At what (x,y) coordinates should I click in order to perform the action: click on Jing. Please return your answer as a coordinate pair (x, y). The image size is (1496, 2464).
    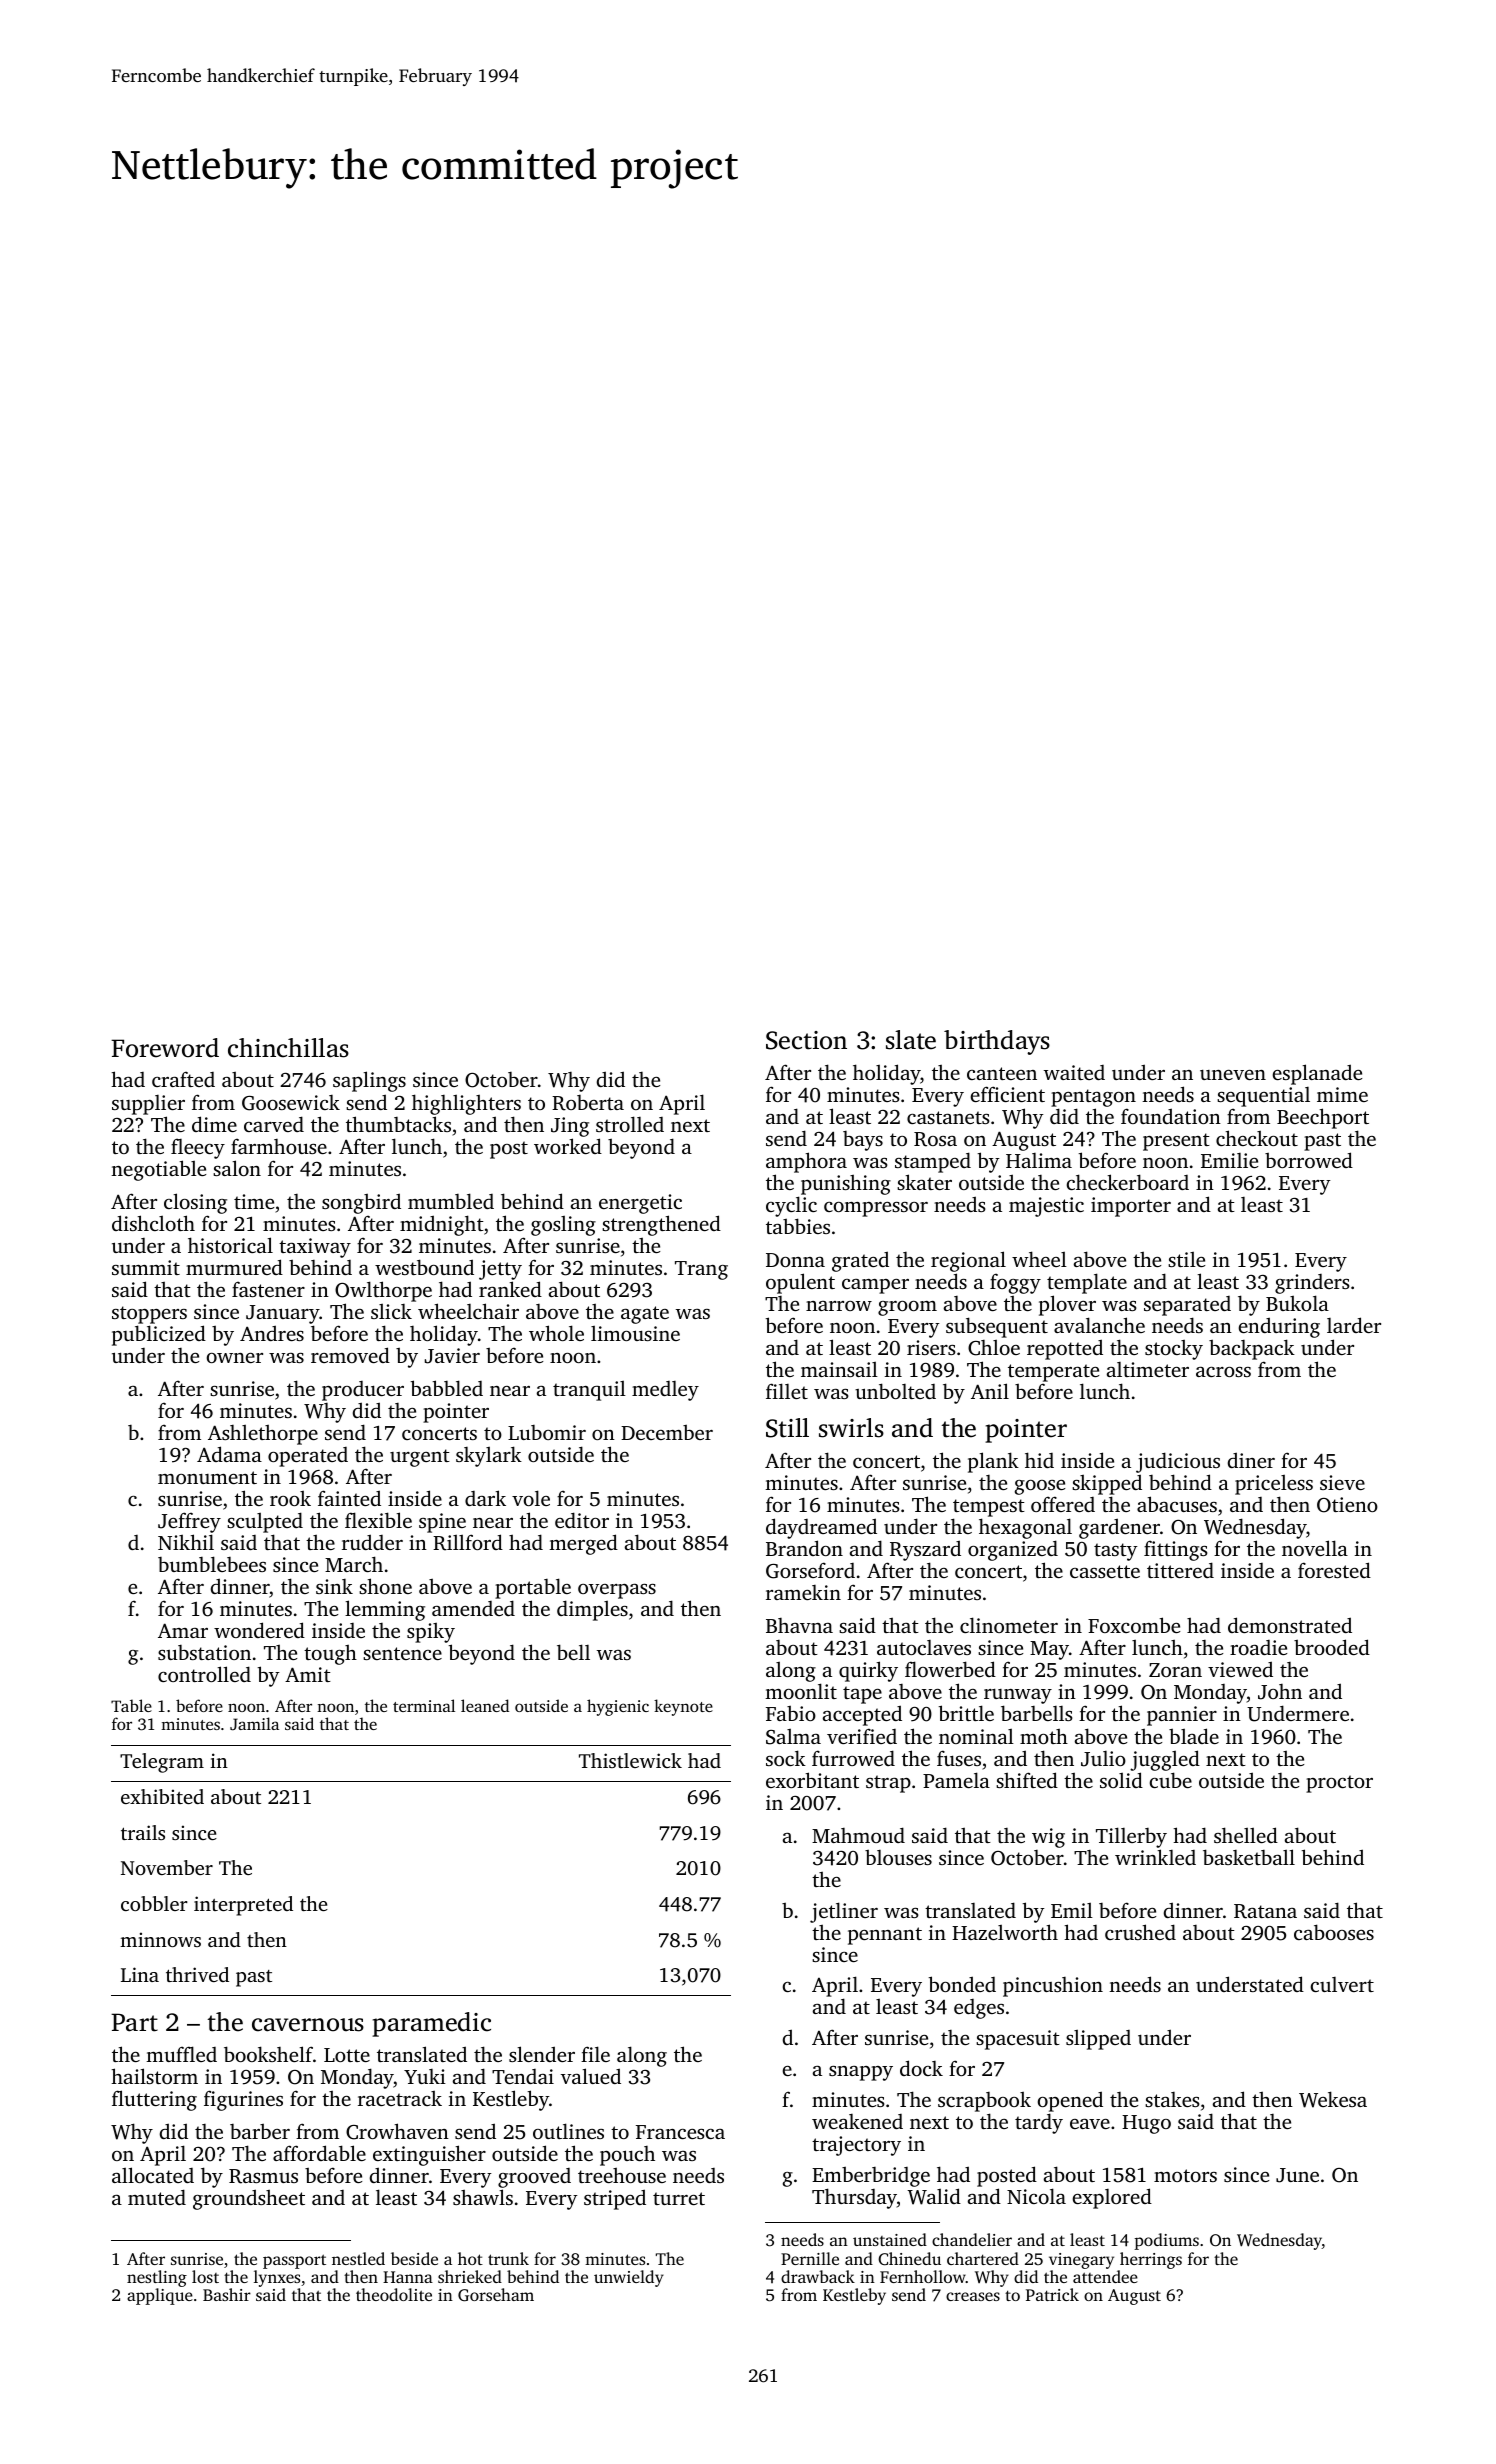
    Looking at the image, I should click on (570, 1127).
